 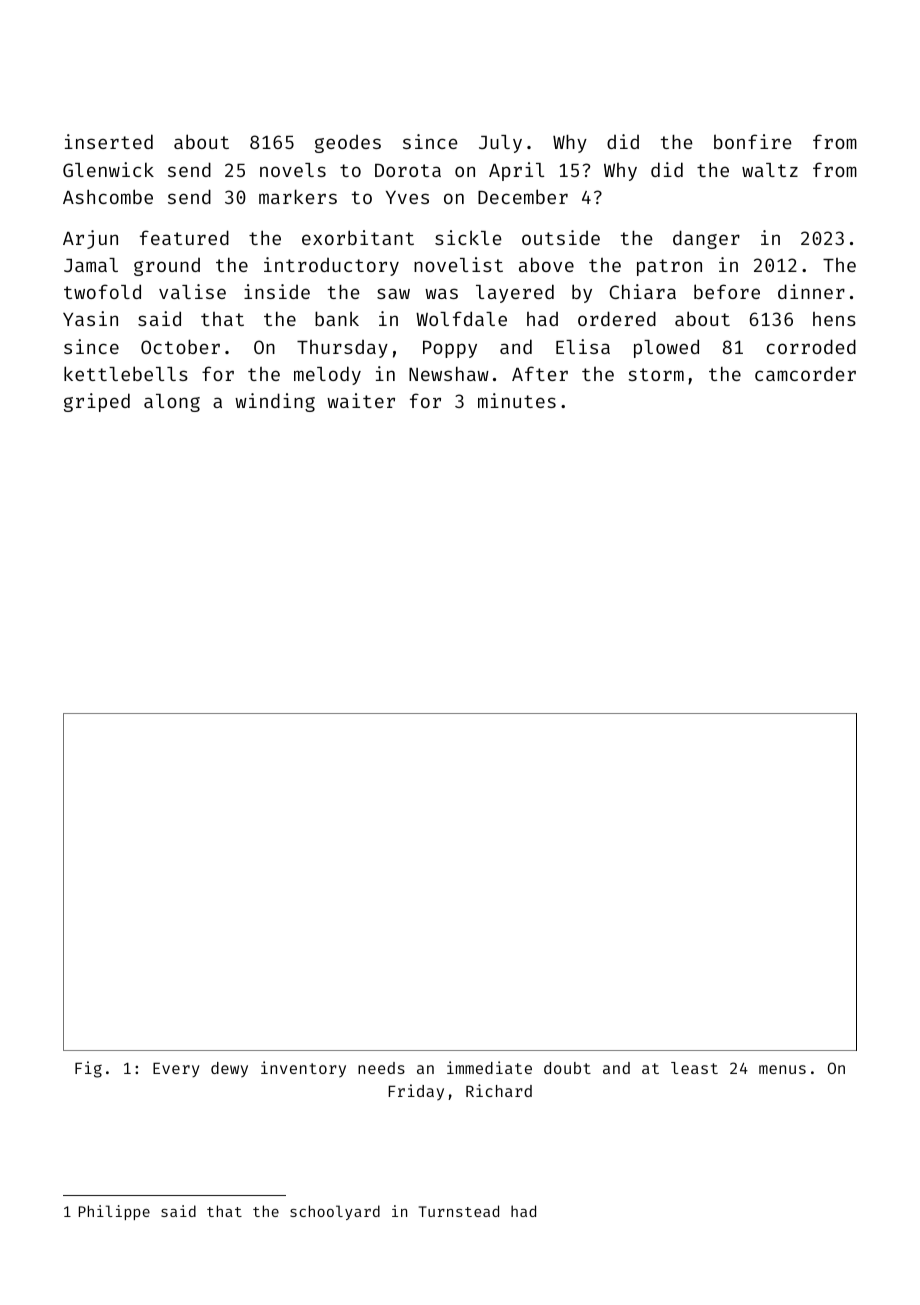 What do you see at coordinates (500, 144) in the screenshot?
I see `July` at bounding box center [500, 144].
